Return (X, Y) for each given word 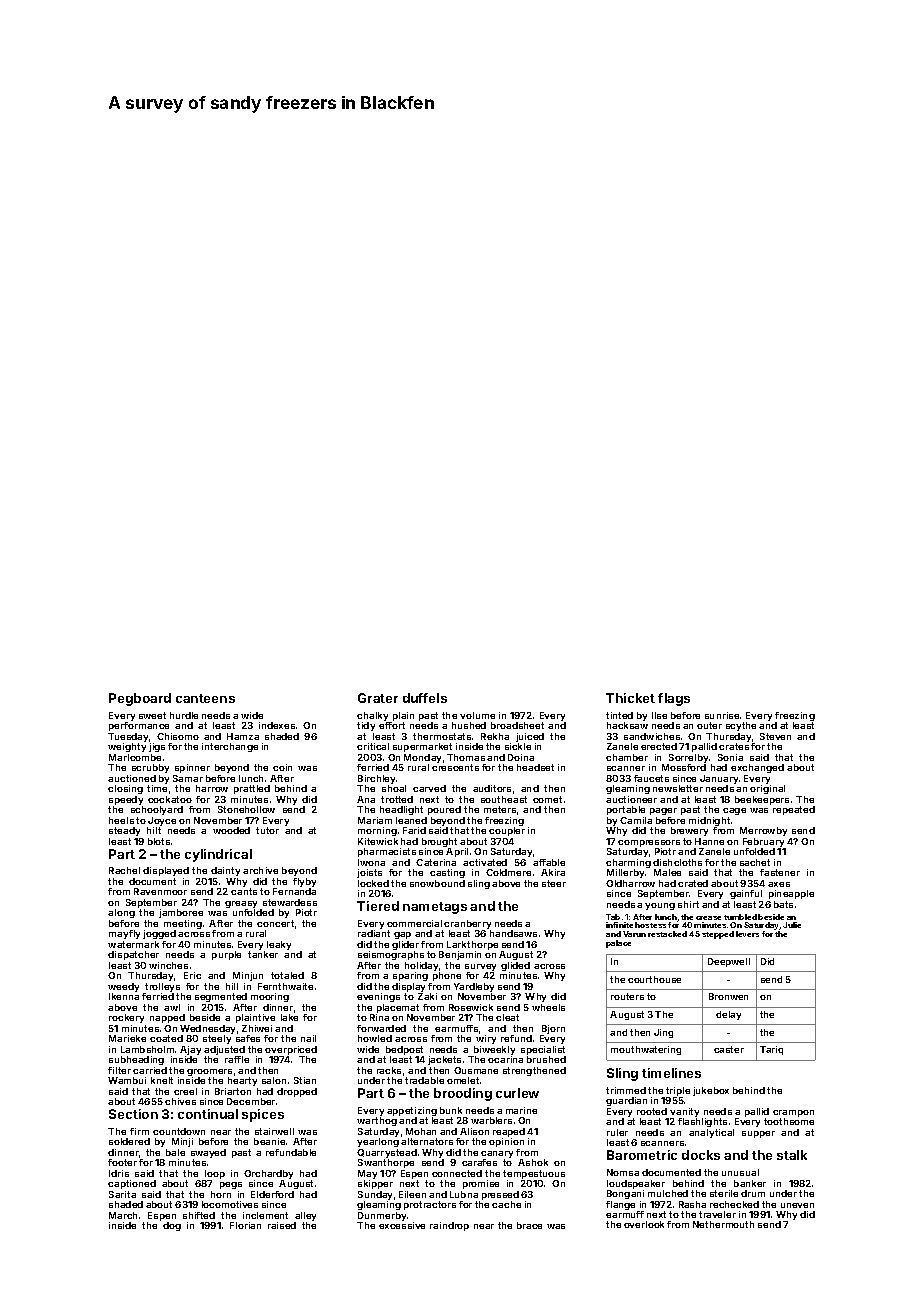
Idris (119, 1173)
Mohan (421, 1131)
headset (535, 767)
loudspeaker (636, 1184)
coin (282, 767)
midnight (709, 821)
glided (515, 966)
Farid (414, 830)
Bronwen (728, 996)
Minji (182, 1142)
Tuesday (128, 737)
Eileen (412, 1194)
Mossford (684, 767)
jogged (159, 934)
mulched (668, 1193)
